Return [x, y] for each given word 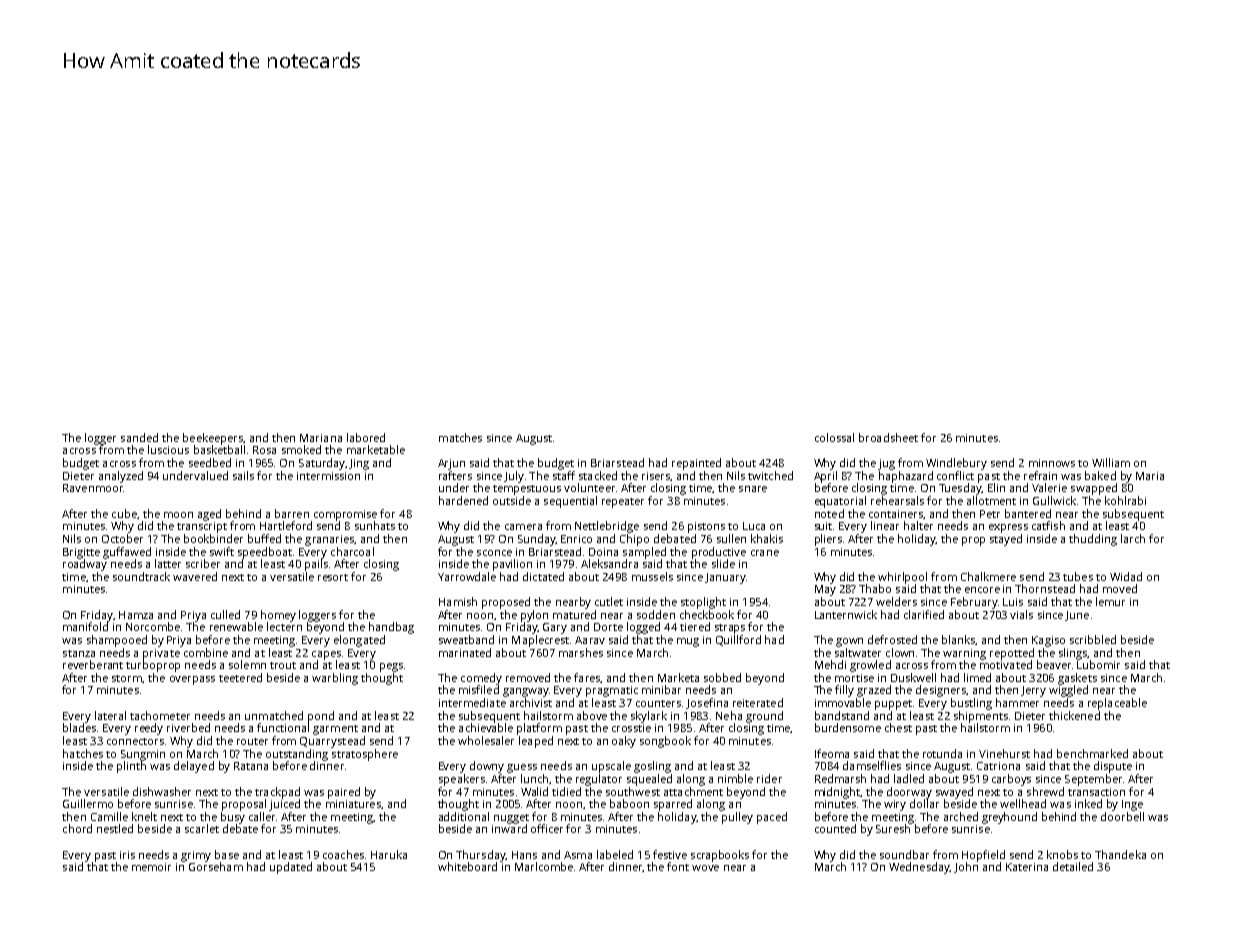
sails [243, 475]
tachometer [160, 715]
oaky [624, 742]
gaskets [1077, 679]
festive [670, 854]
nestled [115, 828]
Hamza [136, 615]
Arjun [451, 464]
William [1111, 462]
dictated [543, 576]
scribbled [1093, 639]
